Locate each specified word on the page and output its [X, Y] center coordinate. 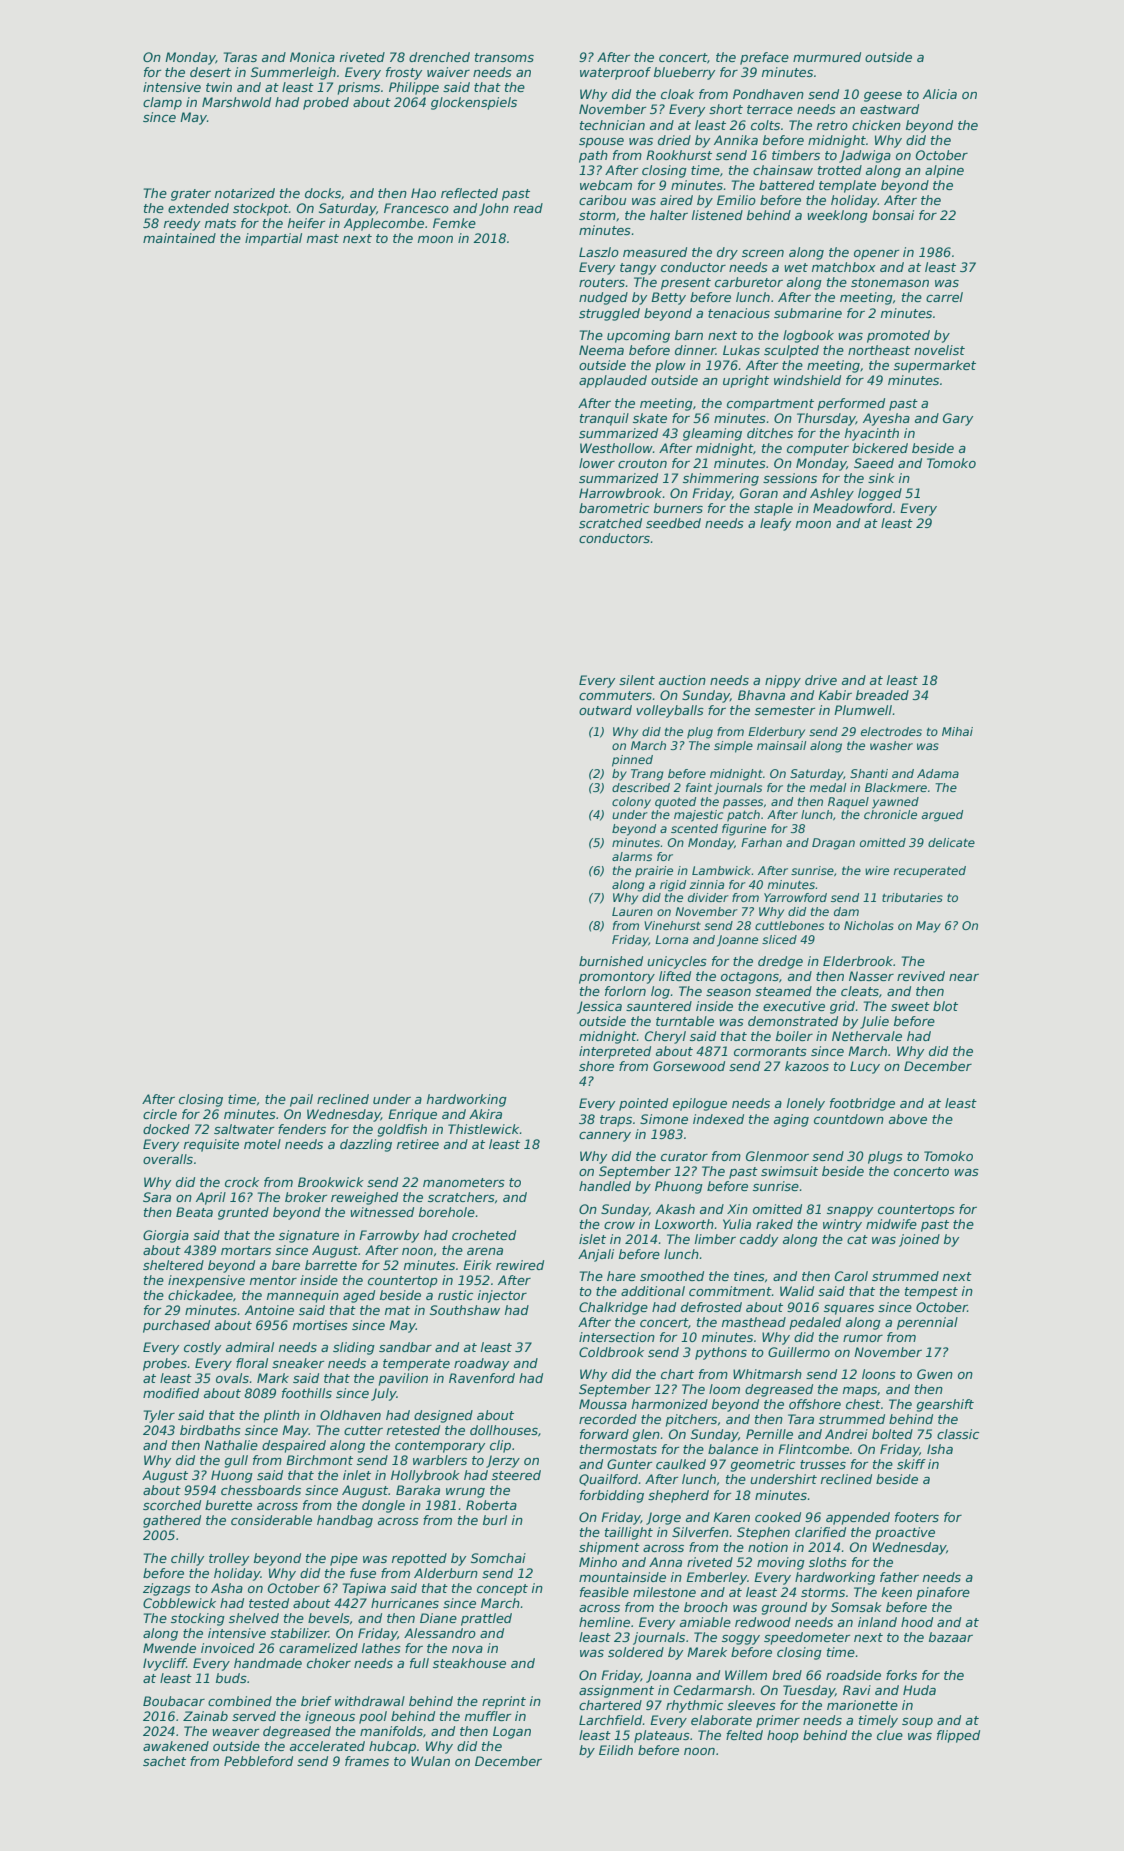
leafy [775, 524]
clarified [820, 1532]
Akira [485, 1114]
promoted [898, 336]
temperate [416, 1365]
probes [165, 1364]
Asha [227, 1588]
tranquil [604, 419]
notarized [245, 193]
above [908, 1119]
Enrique [412, 1115]
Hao [423, 193]
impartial [273, 239]
